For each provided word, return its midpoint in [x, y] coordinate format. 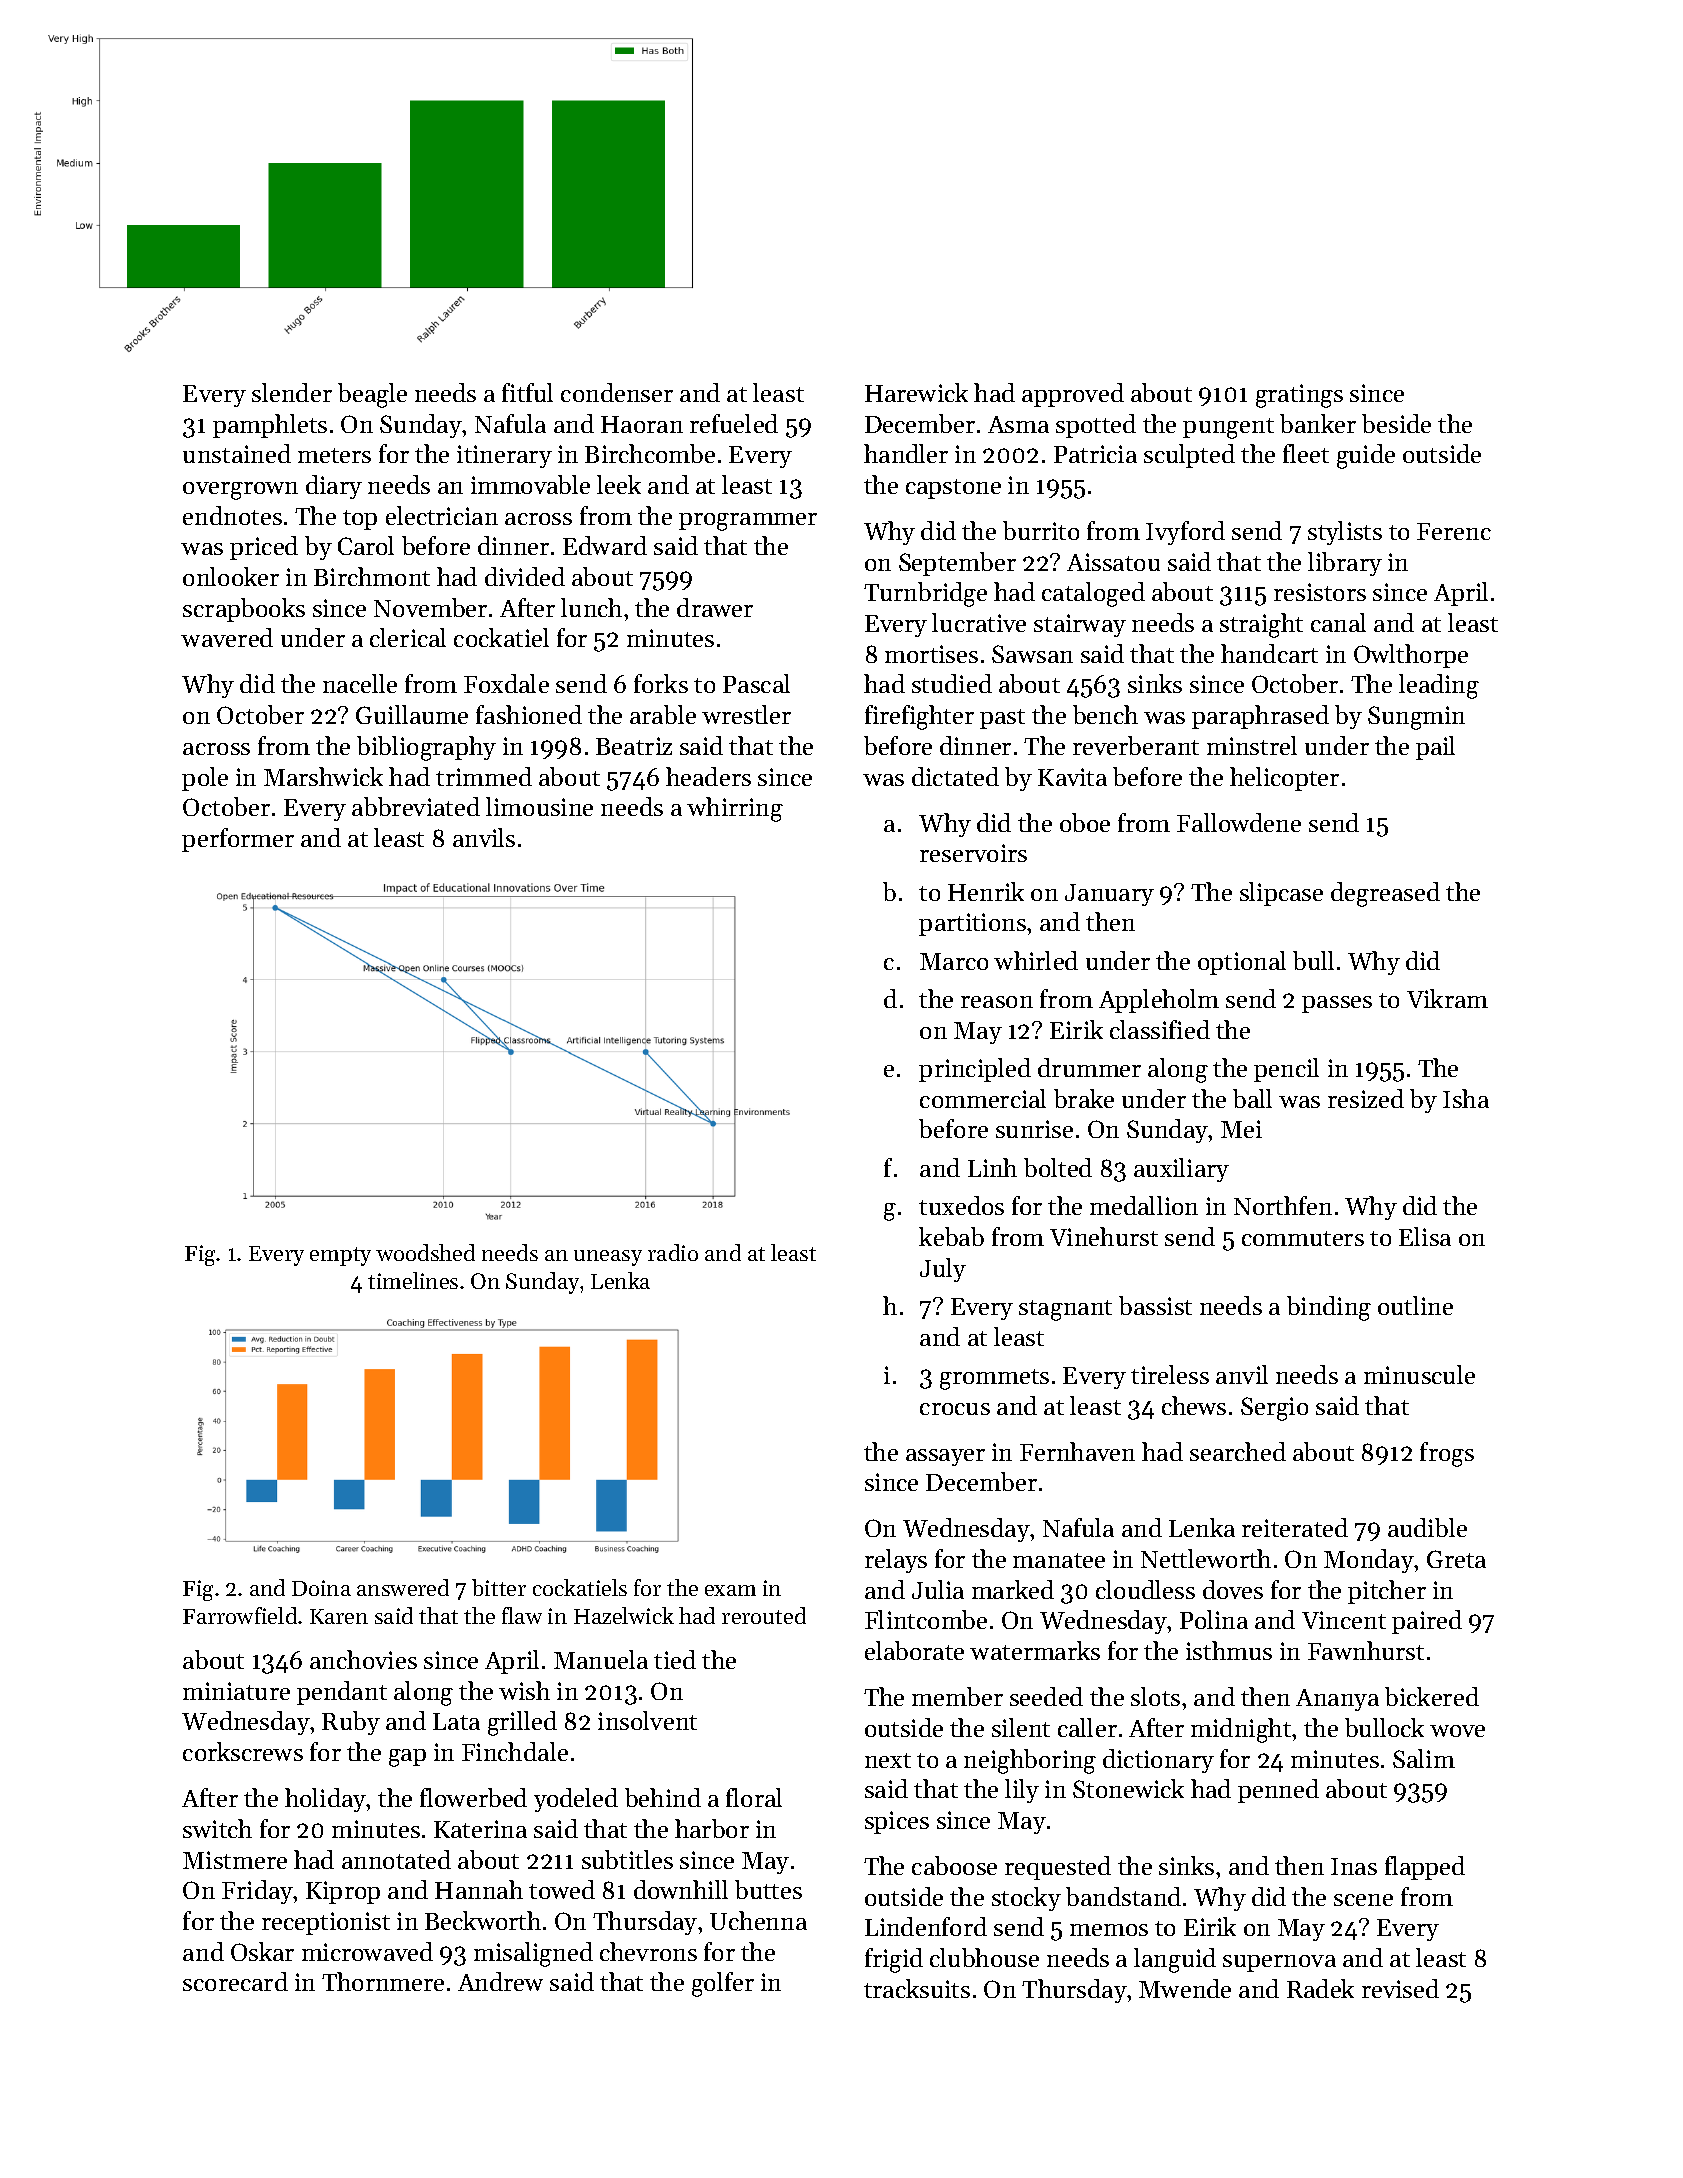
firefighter [919, 717]
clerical [408, 637]
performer [238, 840]
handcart [1269, 653]
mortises [931, 654]
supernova [1279, 1963]
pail [1435, 748]
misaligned [533, 1954]
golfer [723, 1984]
